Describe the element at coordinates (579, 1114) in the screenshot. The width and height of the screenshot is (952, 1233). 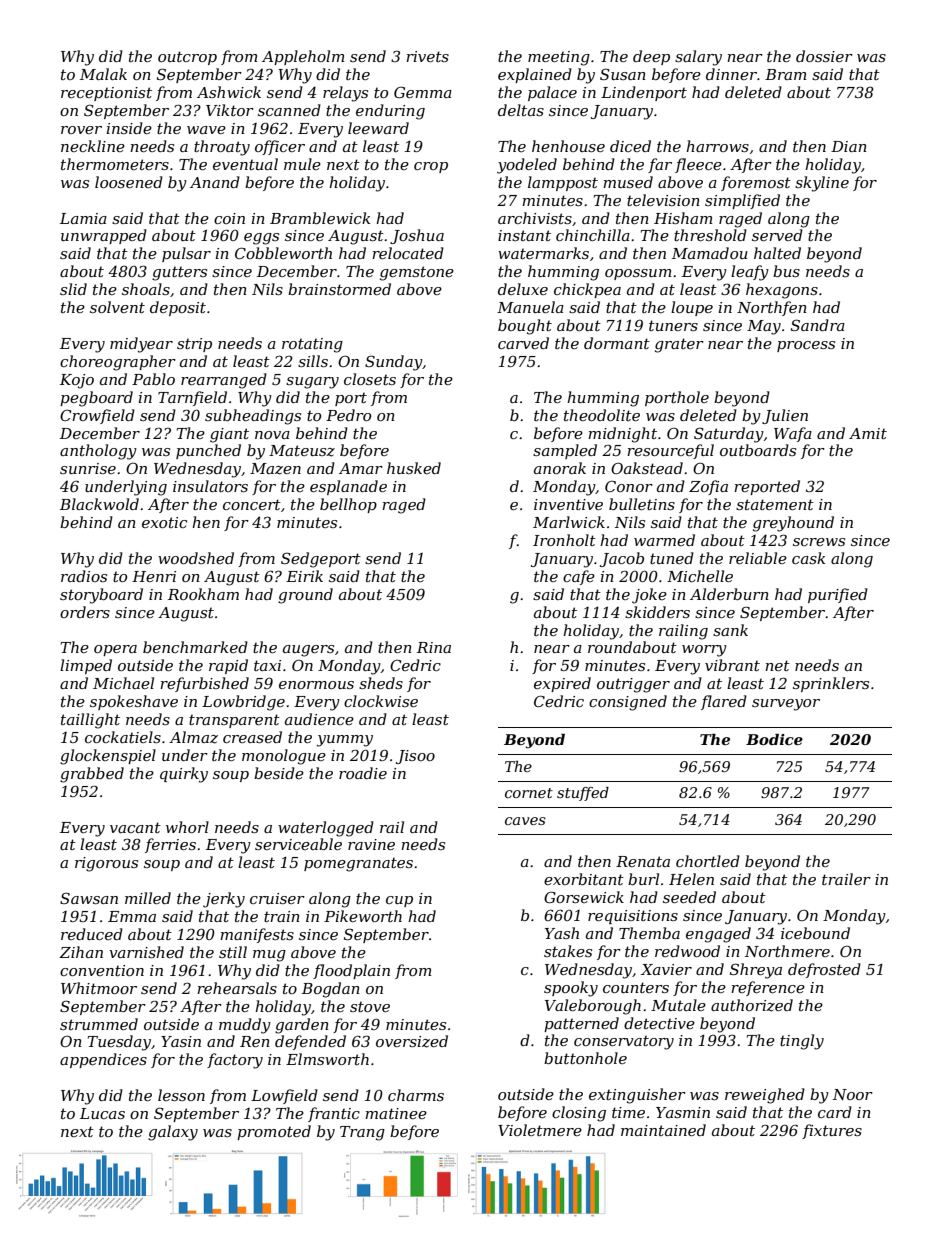
I see `closing` at that location.
